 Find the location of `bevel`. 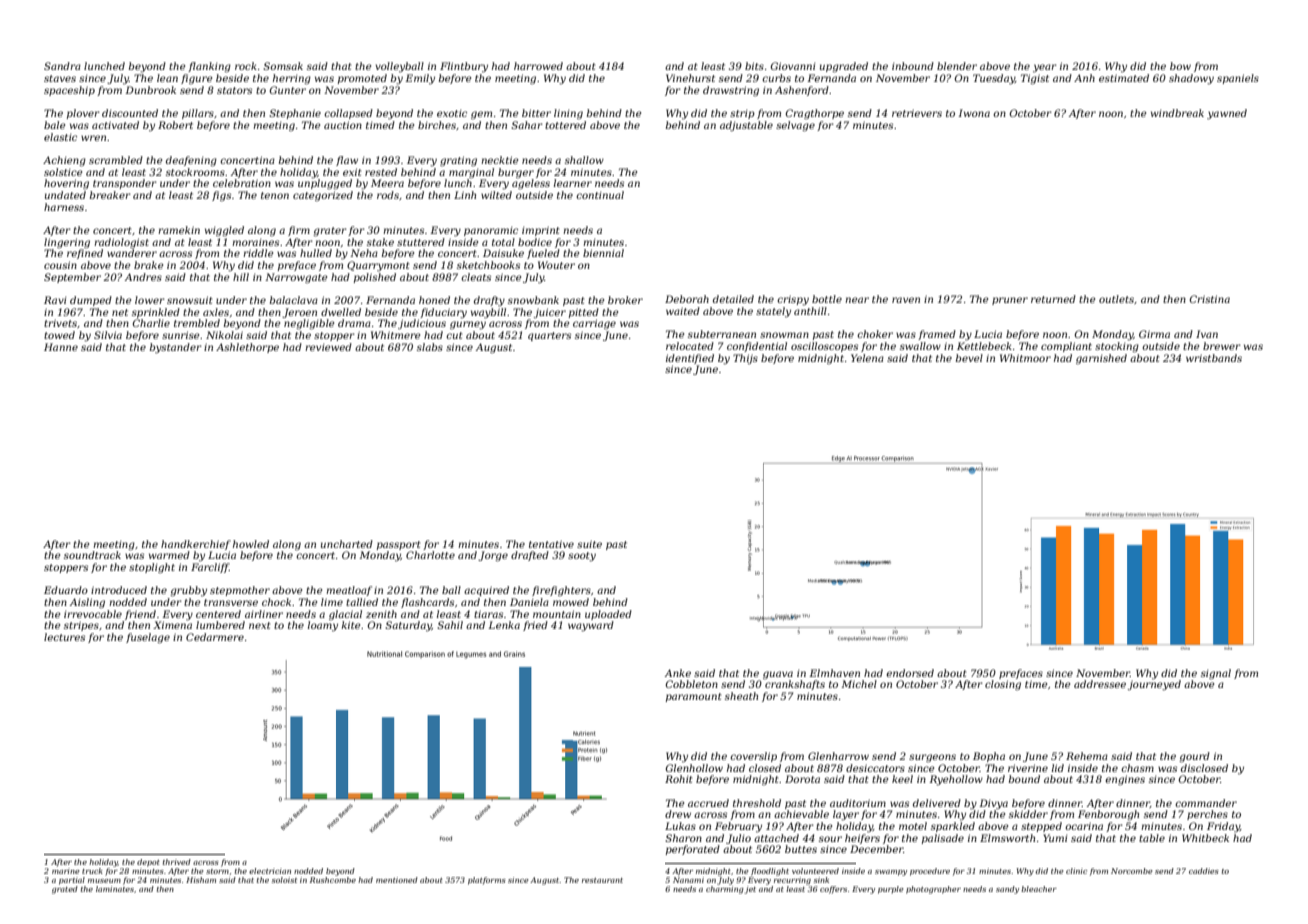

bevel is located at coordinates (969, 358).
